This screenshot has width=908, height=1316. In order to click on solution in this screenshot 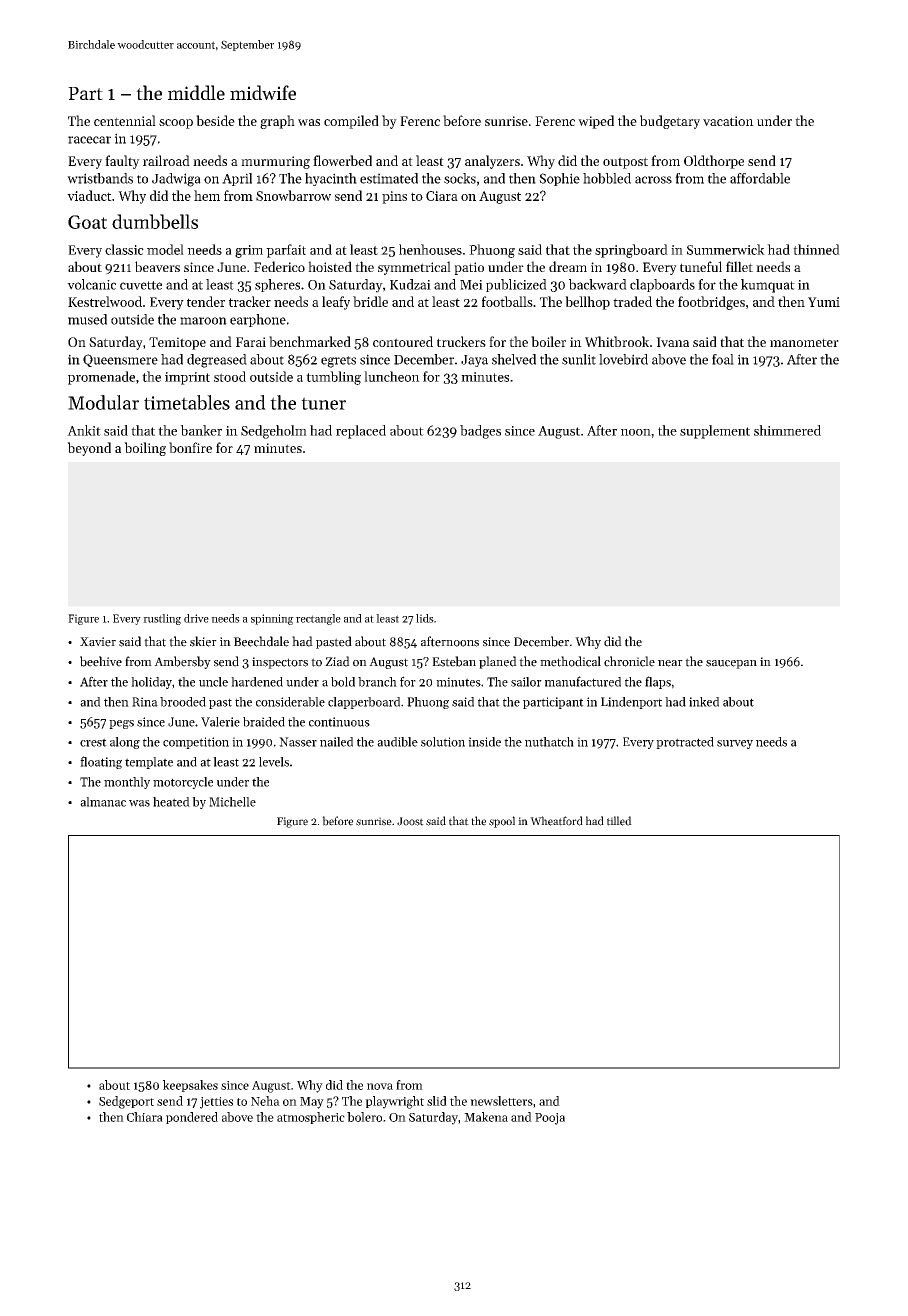, I will do `click(443, 742)`.
